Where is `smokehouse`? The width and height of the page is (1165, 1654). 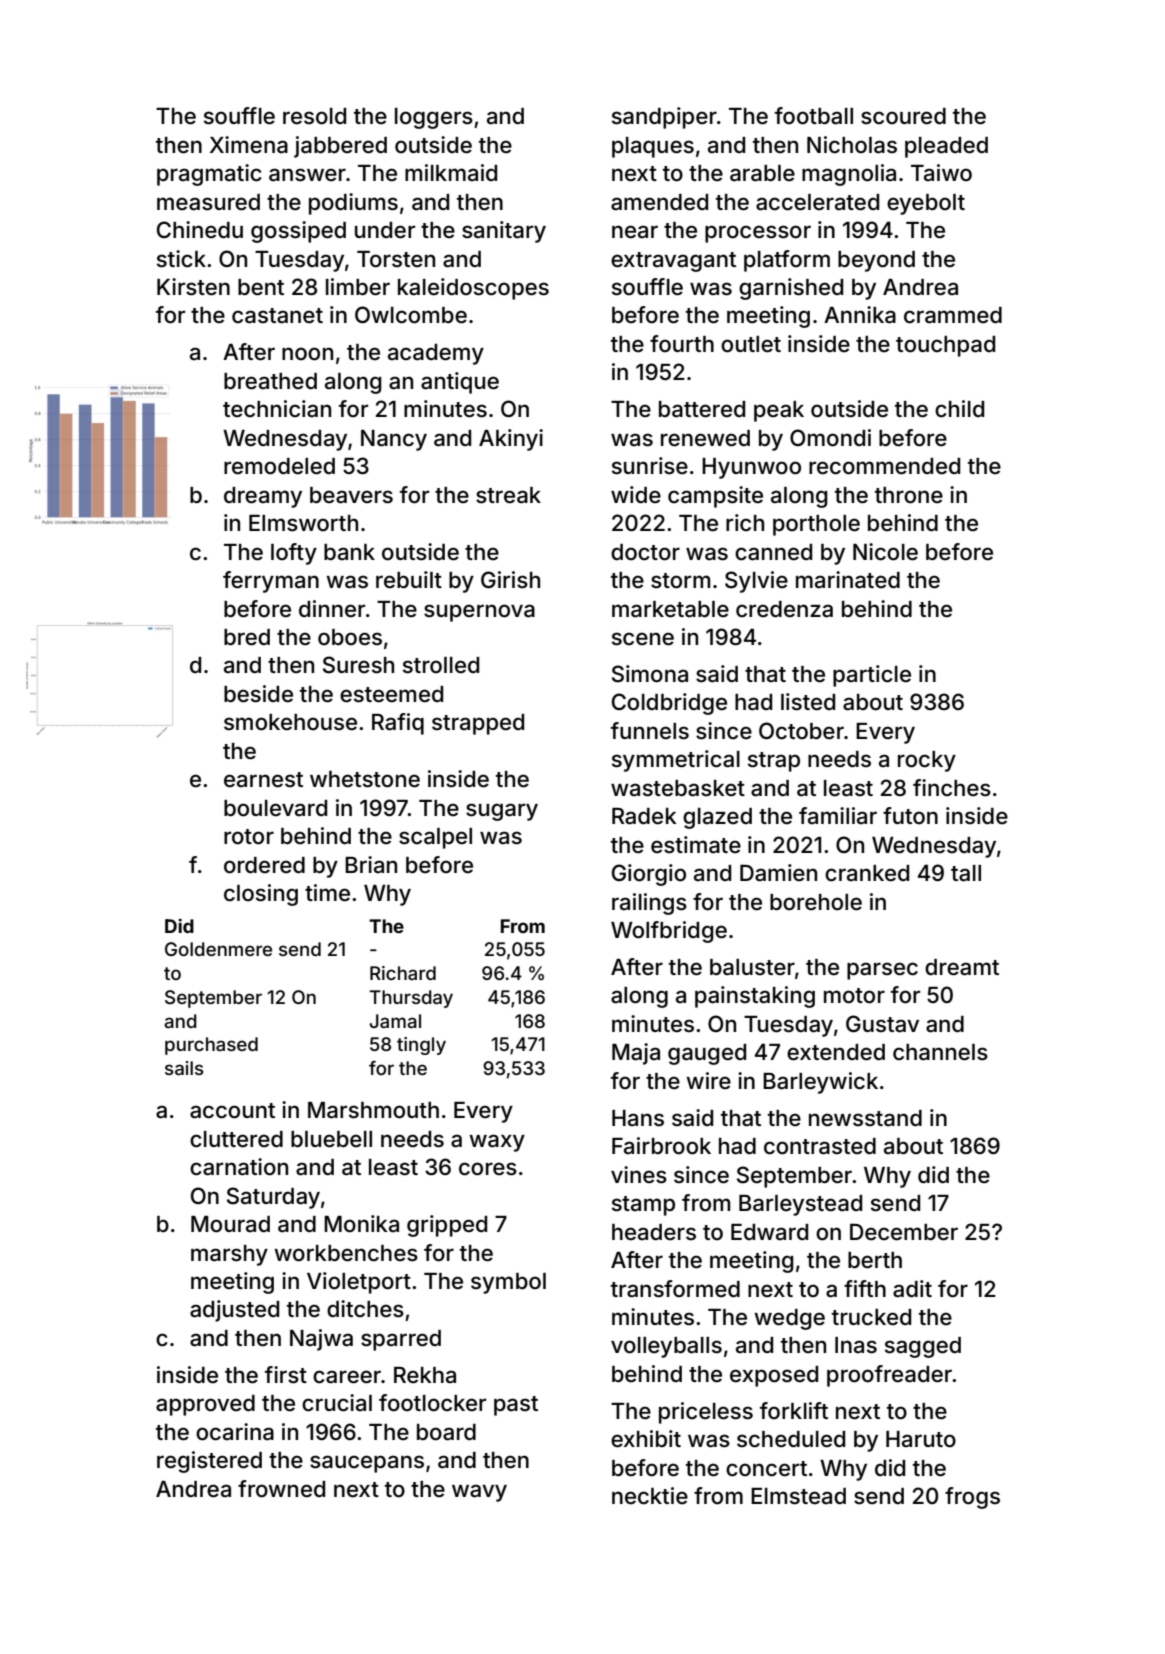
smokehouse is located at coordinates (290, 722).
